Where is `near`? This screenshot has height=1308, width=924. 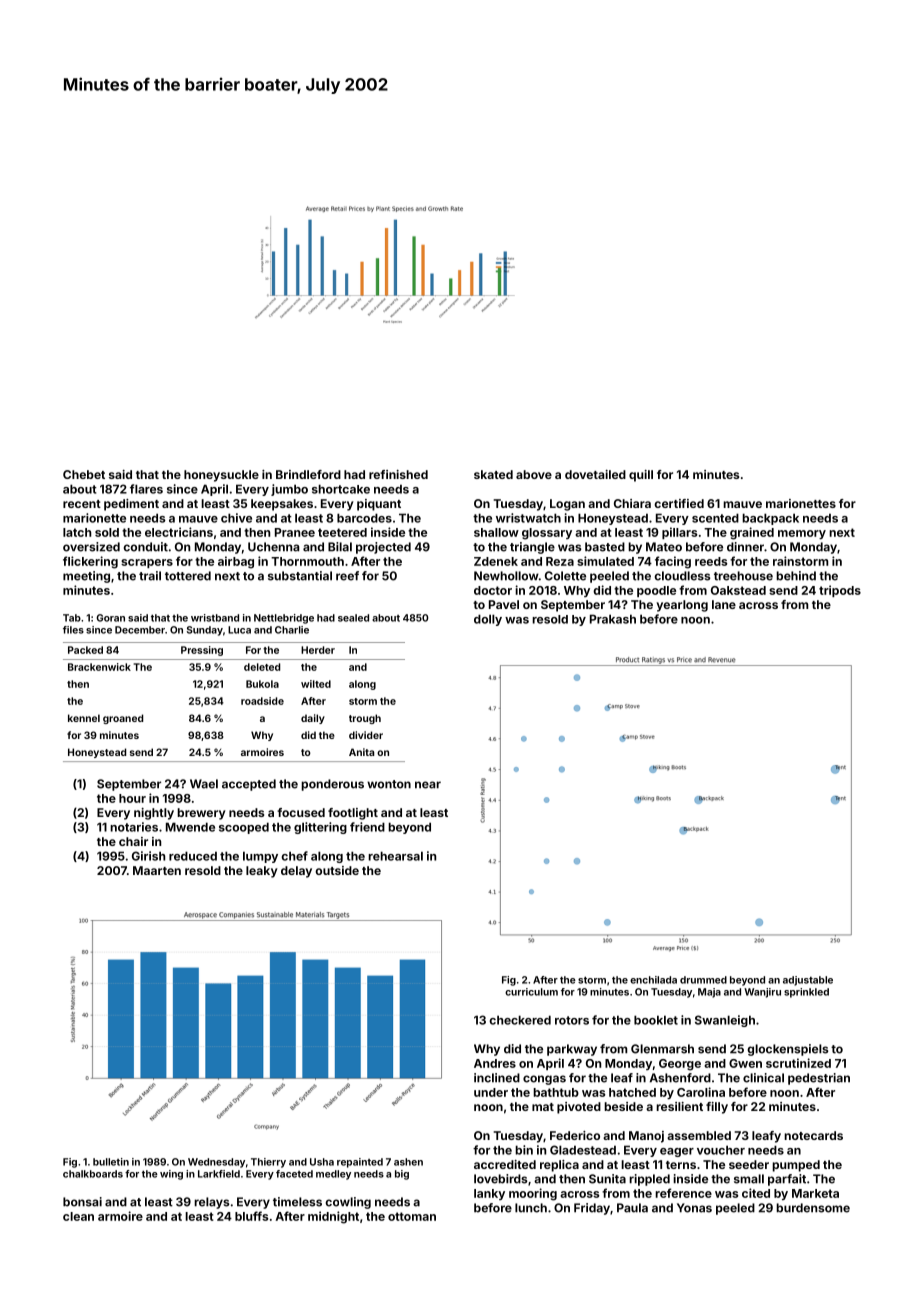
near is located at coordinates (428, 785).
